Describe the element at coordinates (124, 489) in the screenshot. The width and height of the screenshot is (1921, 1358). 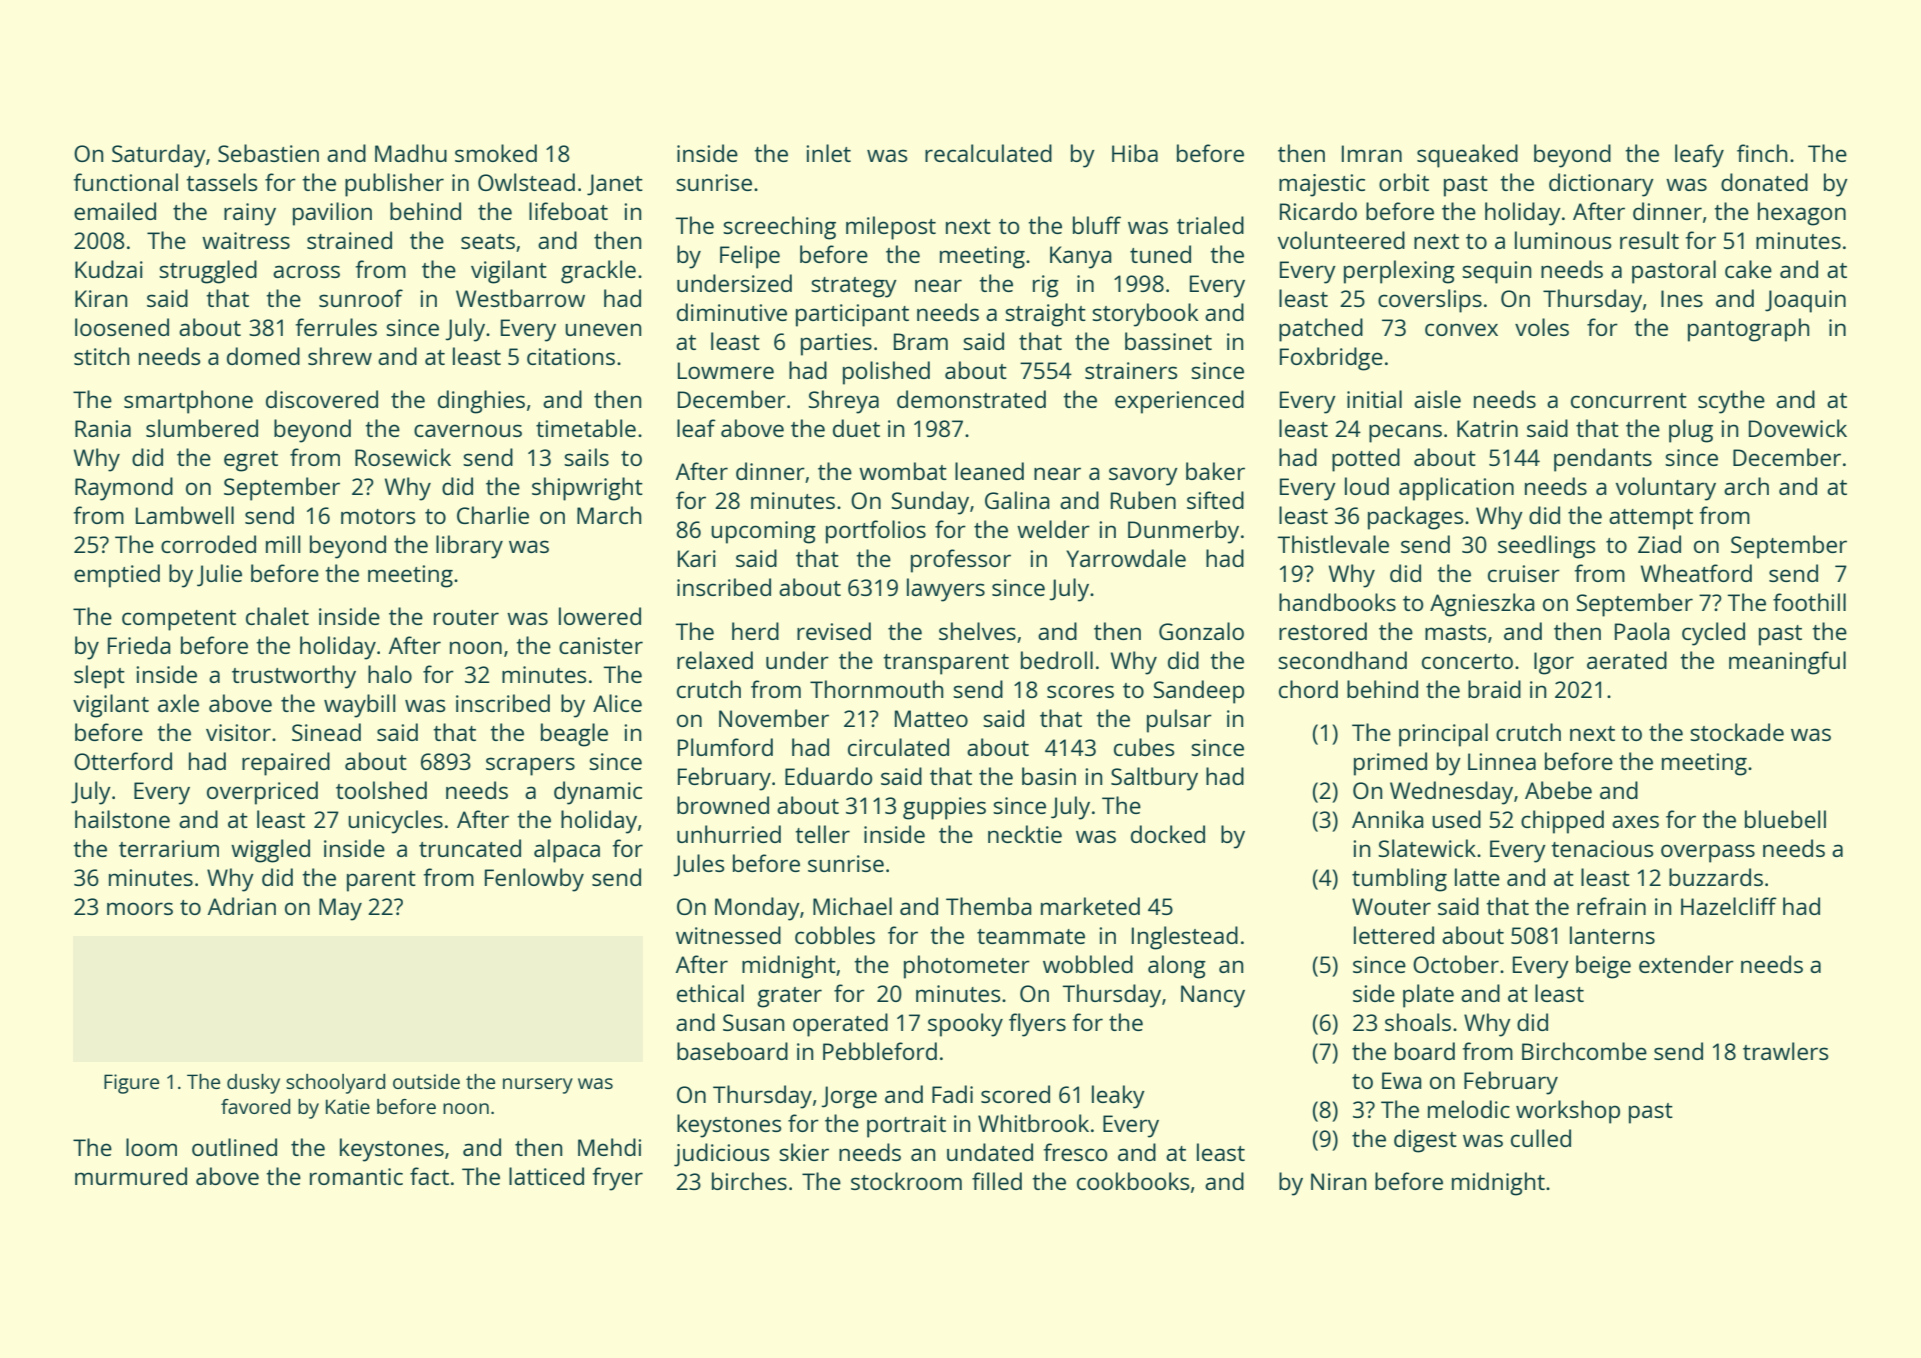
I see `Raymond` at that location.
